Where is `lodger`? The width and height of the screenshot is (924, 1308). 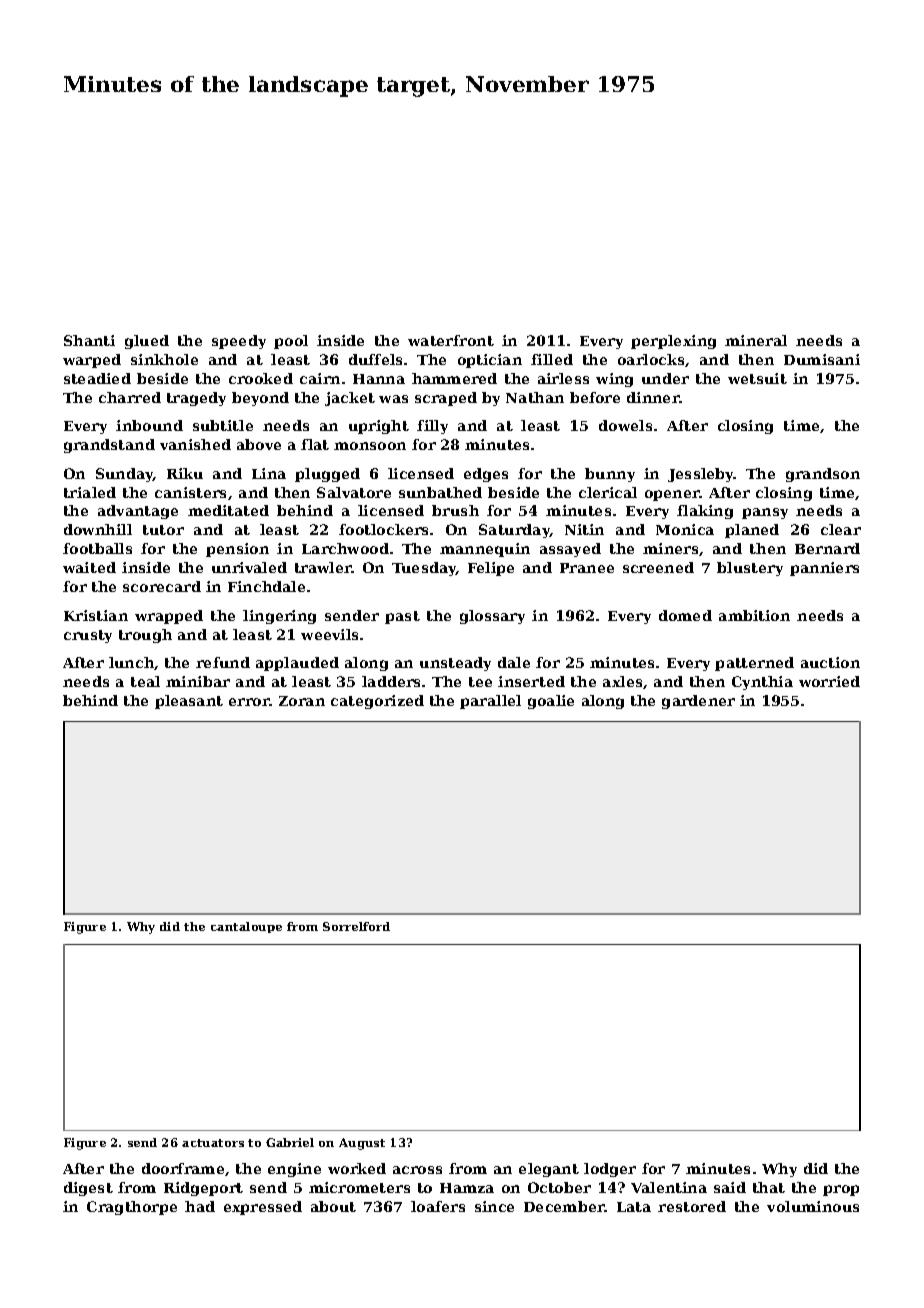
lodger is located at coordinates (610, 1170).
